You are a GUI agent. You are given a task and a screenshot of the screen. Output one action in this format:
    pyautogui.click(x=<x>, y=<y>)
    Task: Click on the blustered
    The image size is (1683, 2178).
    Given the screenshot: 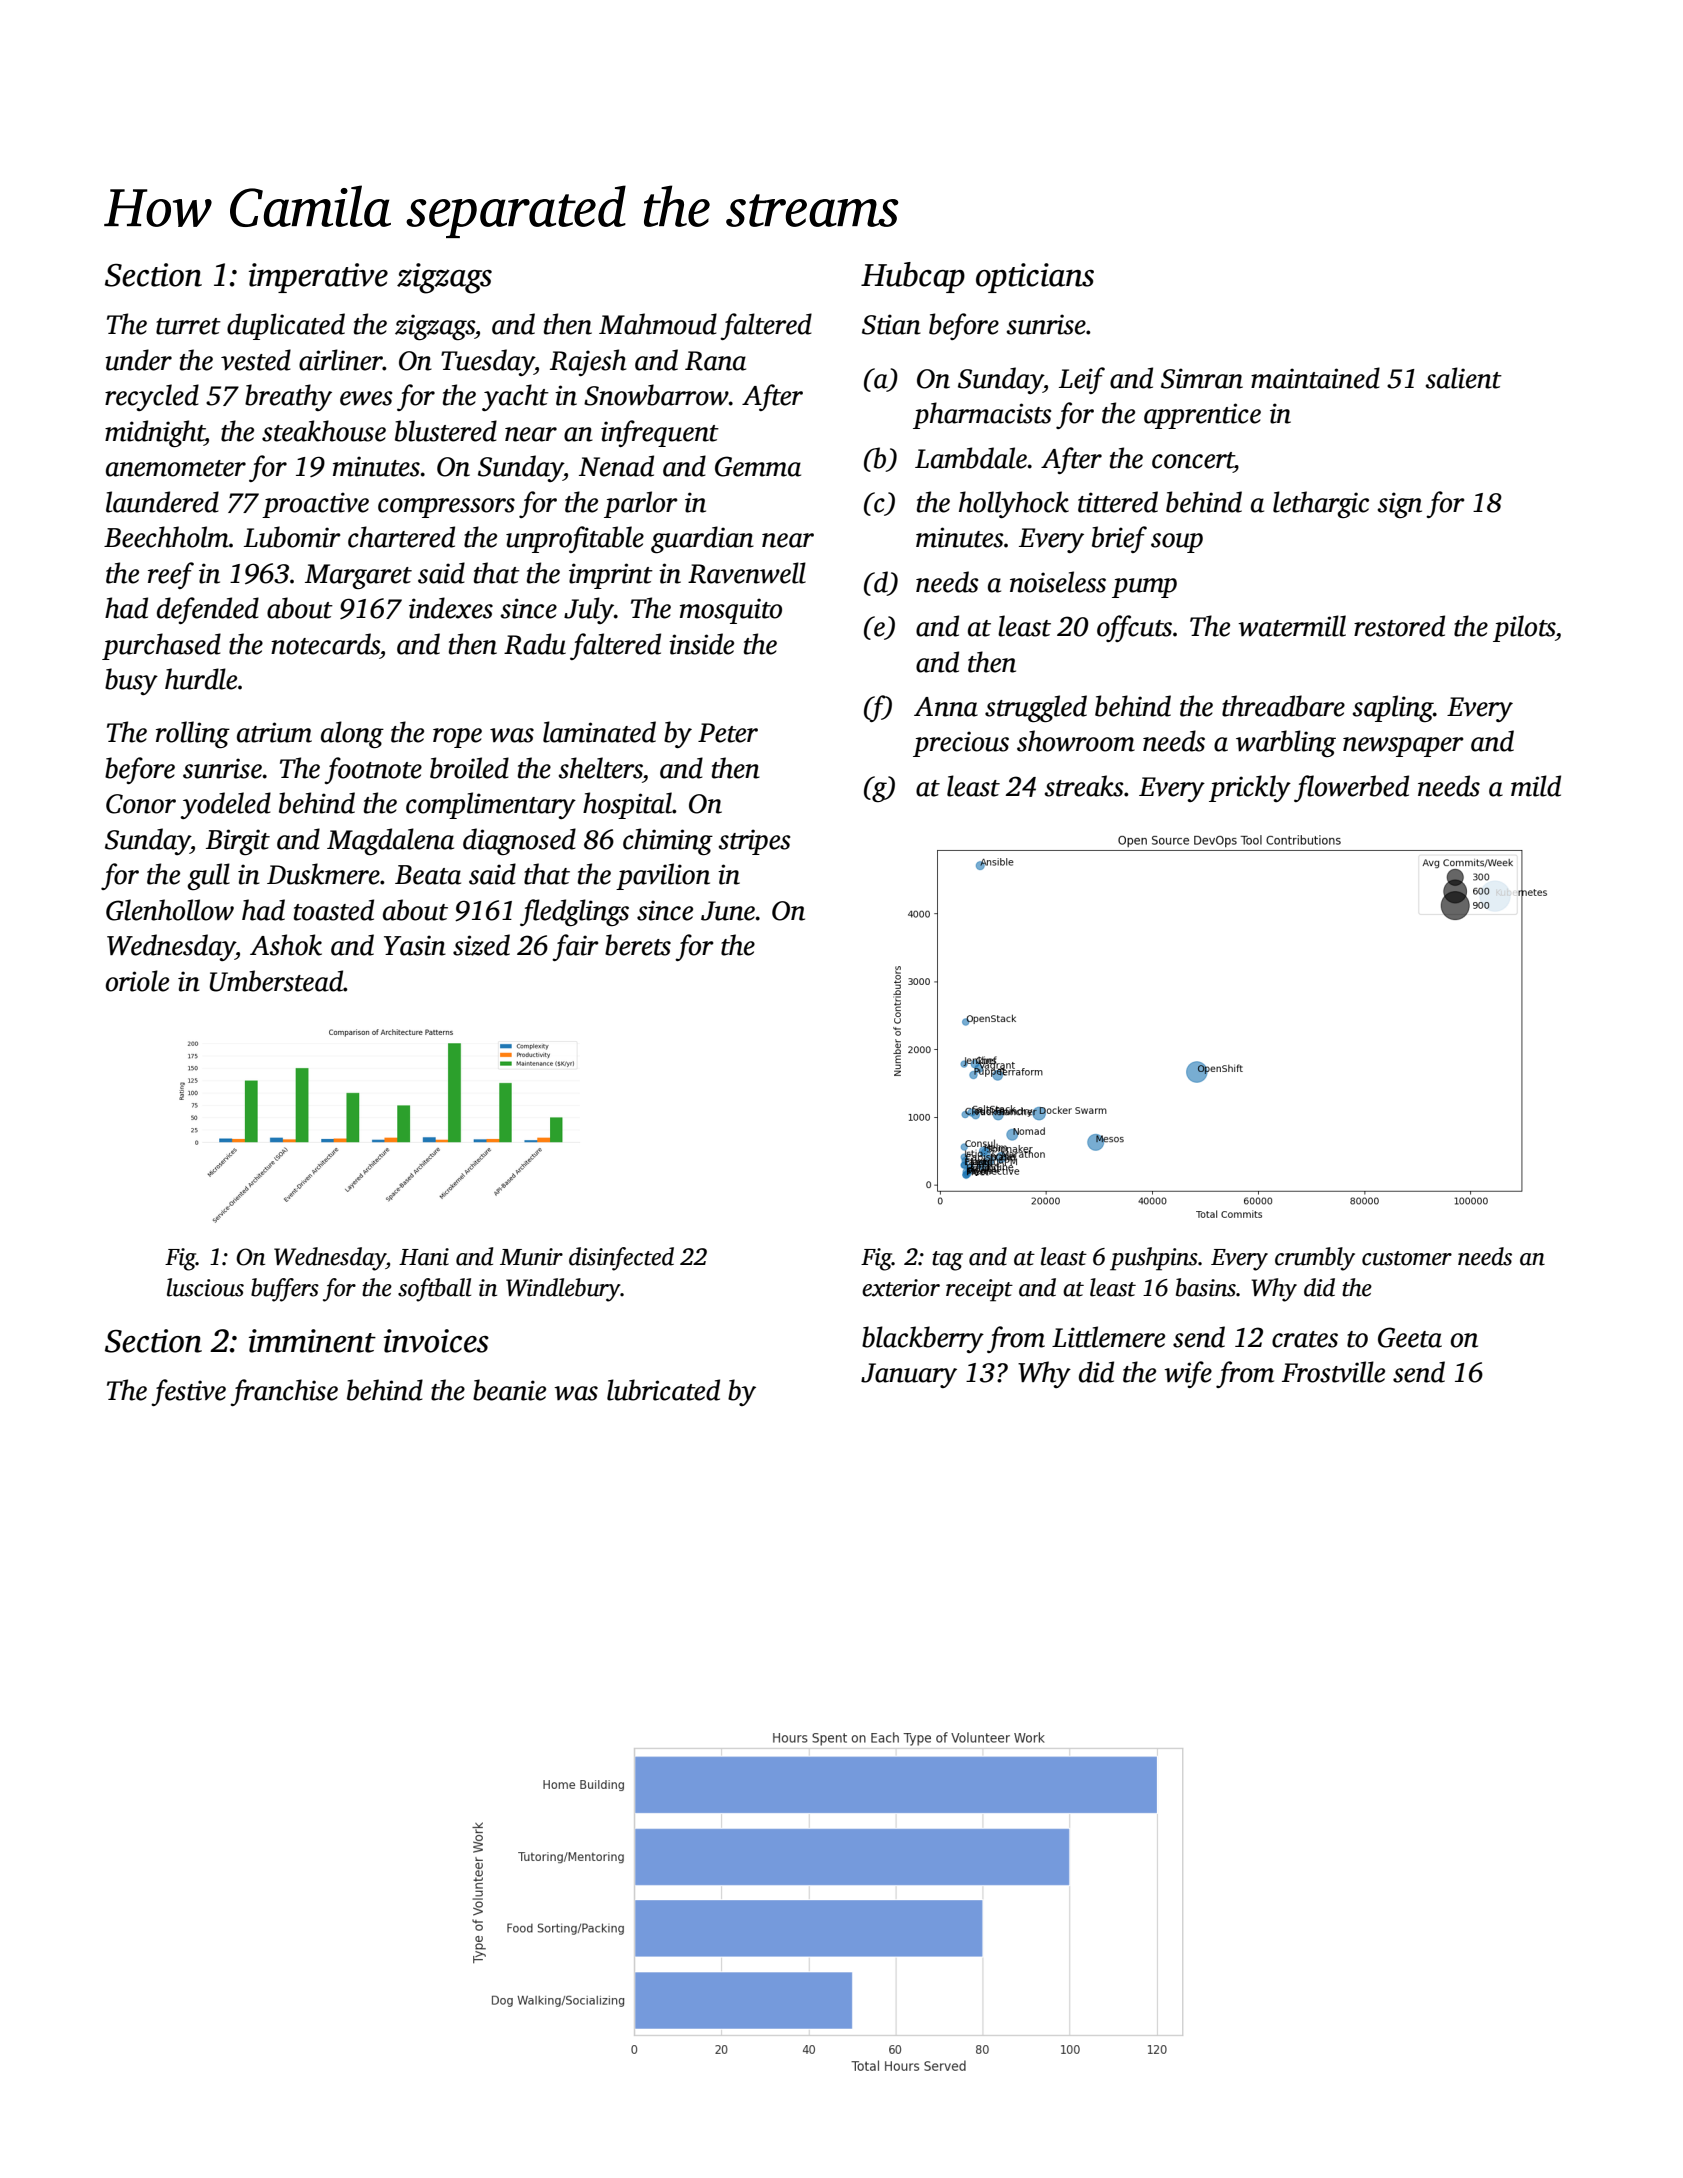 What is the action you would take?
    pyautogui.click(x=446, y=431)
